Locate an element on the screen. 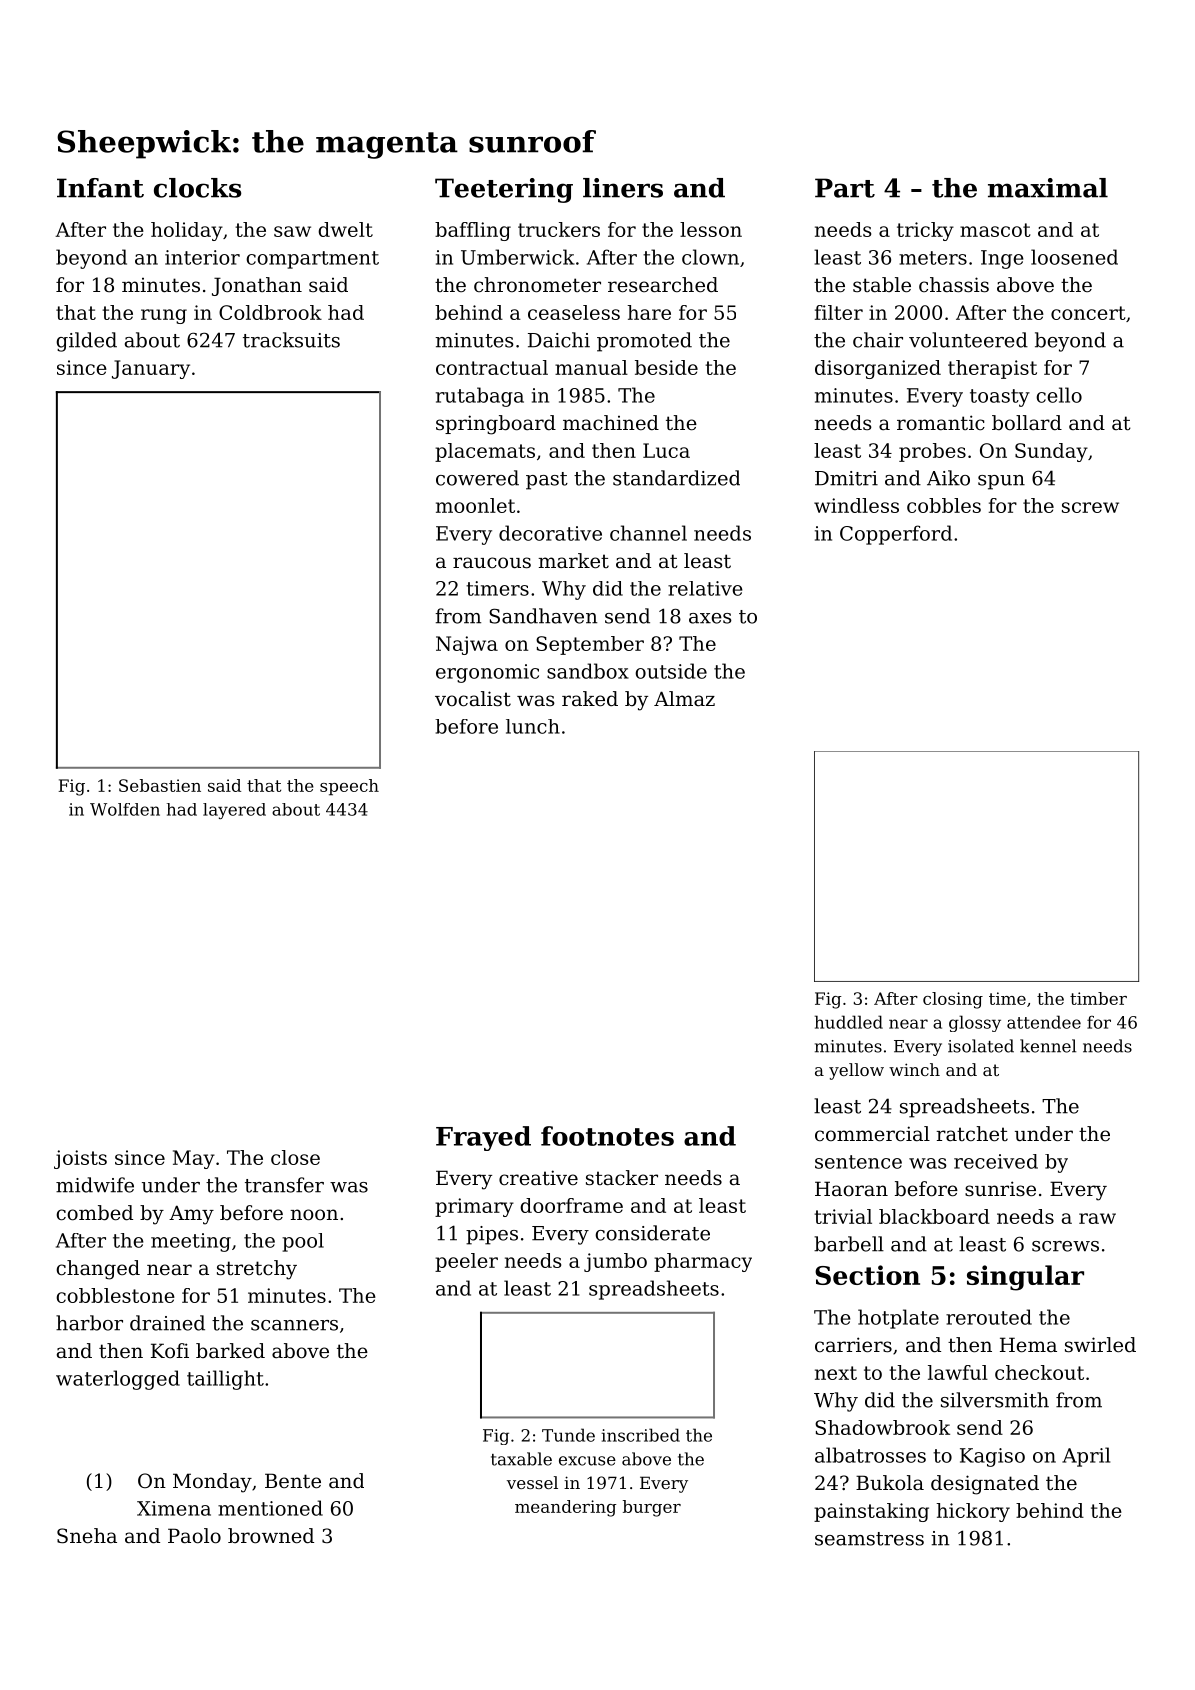 The height and width of the screenshot is (1690, 1195). loosened is located at coordinates (1074, 257).
